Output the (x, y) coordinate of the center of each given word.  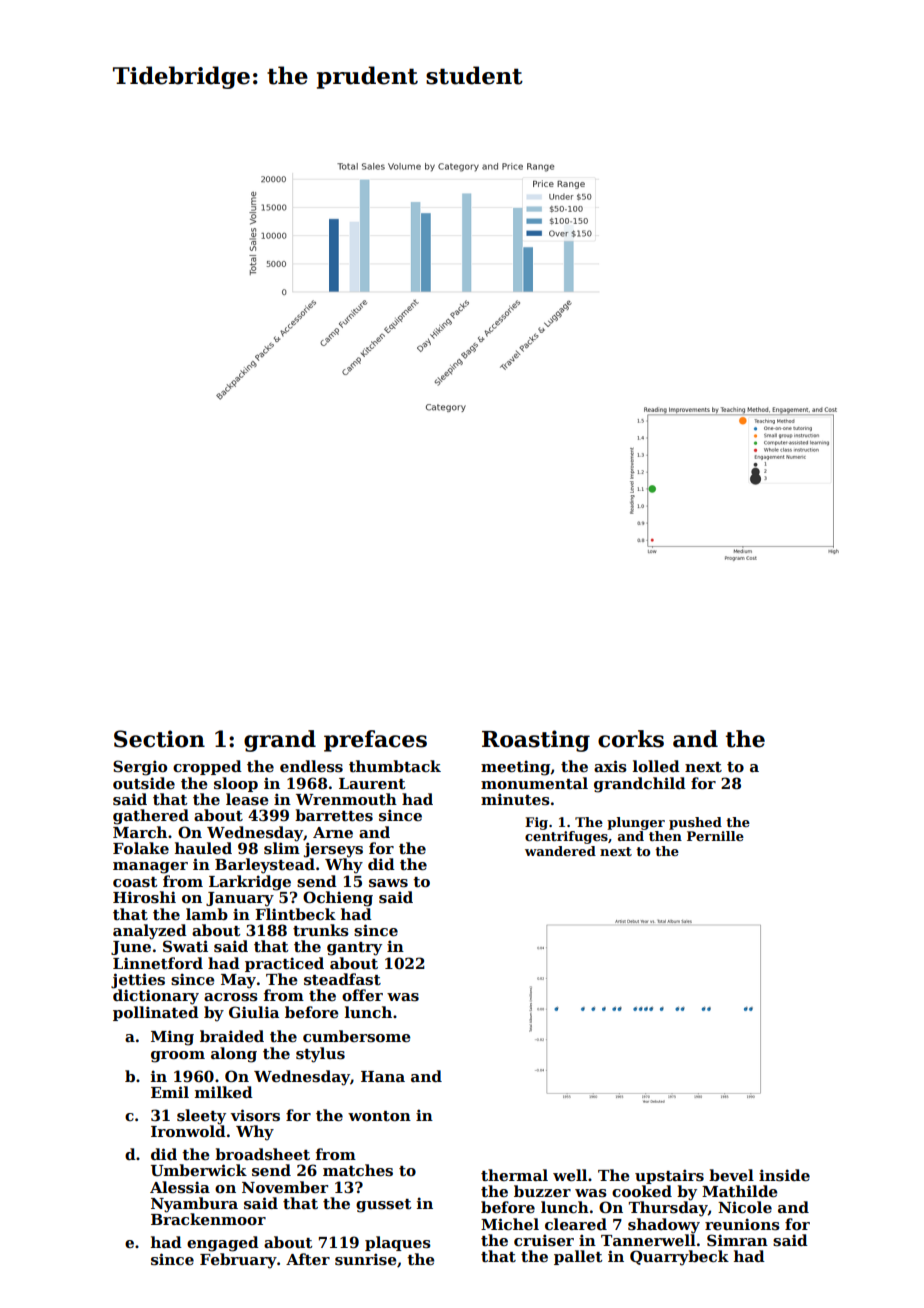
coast (135, 882)
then (665, 836)
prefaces (375, 741)
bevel (731, 1175)
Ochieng (338, 899)
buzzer (542, 1191)
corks (631, 739)
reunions (742, 1224)
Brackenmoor (208, 1219)
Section (159, 739)
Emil (170, 1092)
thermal (514, 1175)
